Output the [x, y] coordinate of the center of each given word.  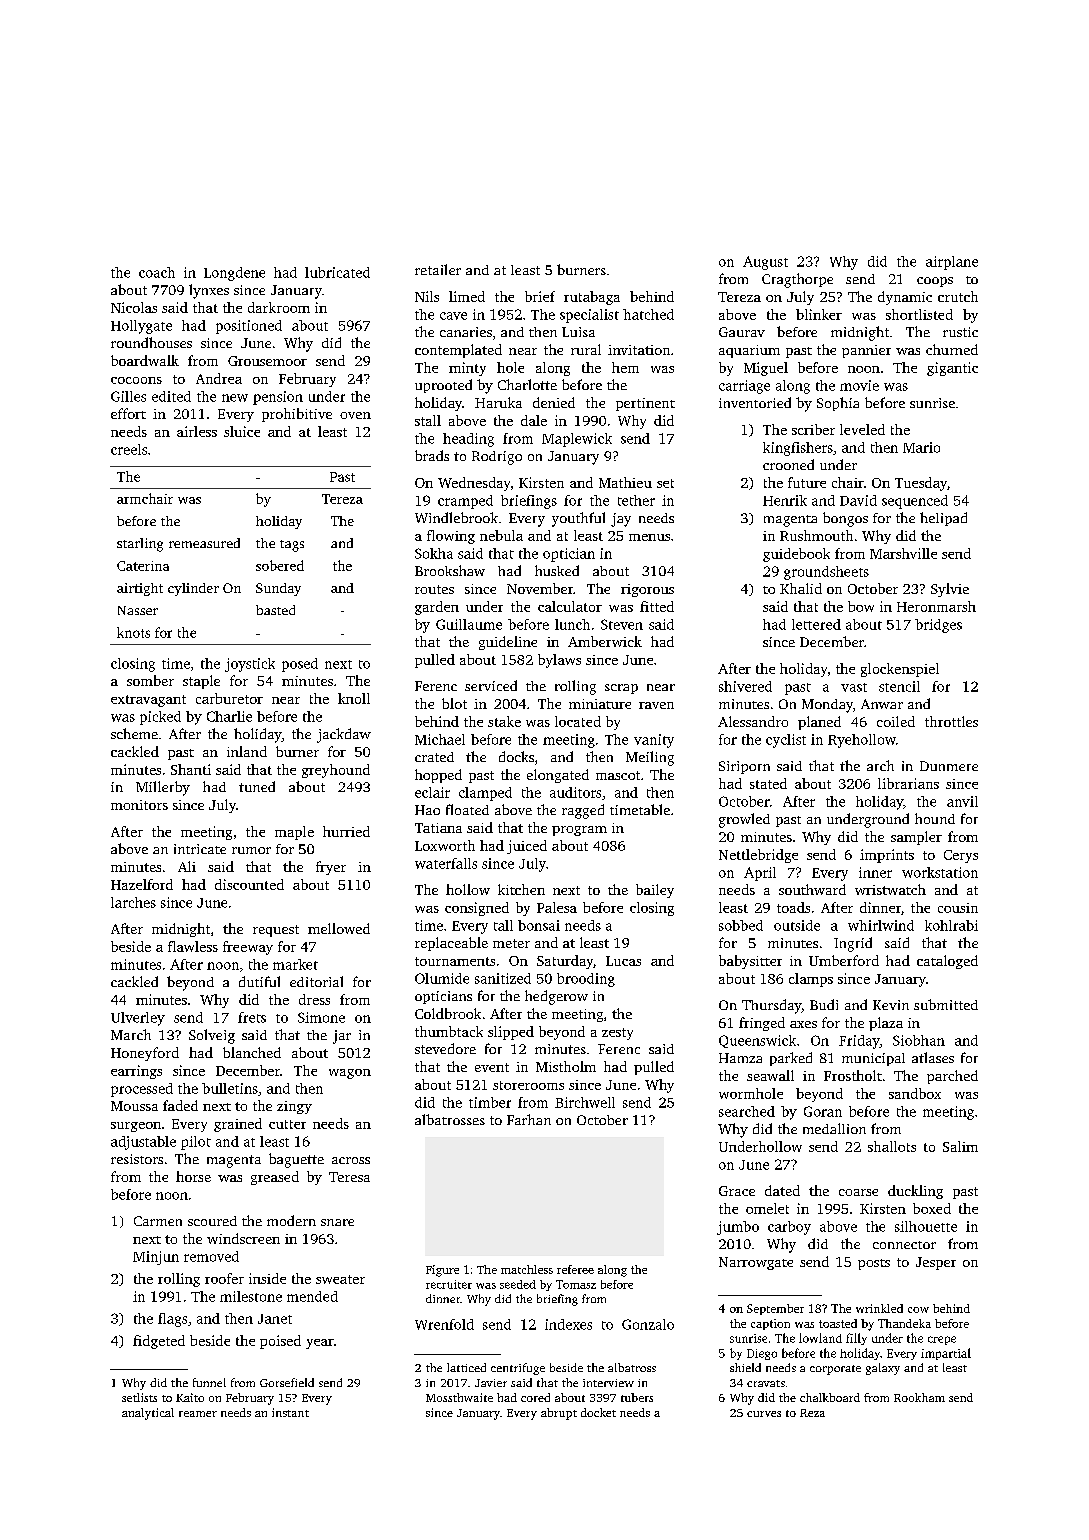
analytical [148, 1414]
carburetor [229, 698]
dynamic [905, 298]
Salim [960, 1146]
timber [490, 1102]
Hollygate [141, 327]
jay [621, 520]
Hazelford [142, 884]
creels [129, 449]
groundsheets [826, 573]
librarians [908, 783]
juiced [527, 847]
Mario [921, 447]
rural [586, 349]
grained [238, 1125]
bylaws [559, 661]
